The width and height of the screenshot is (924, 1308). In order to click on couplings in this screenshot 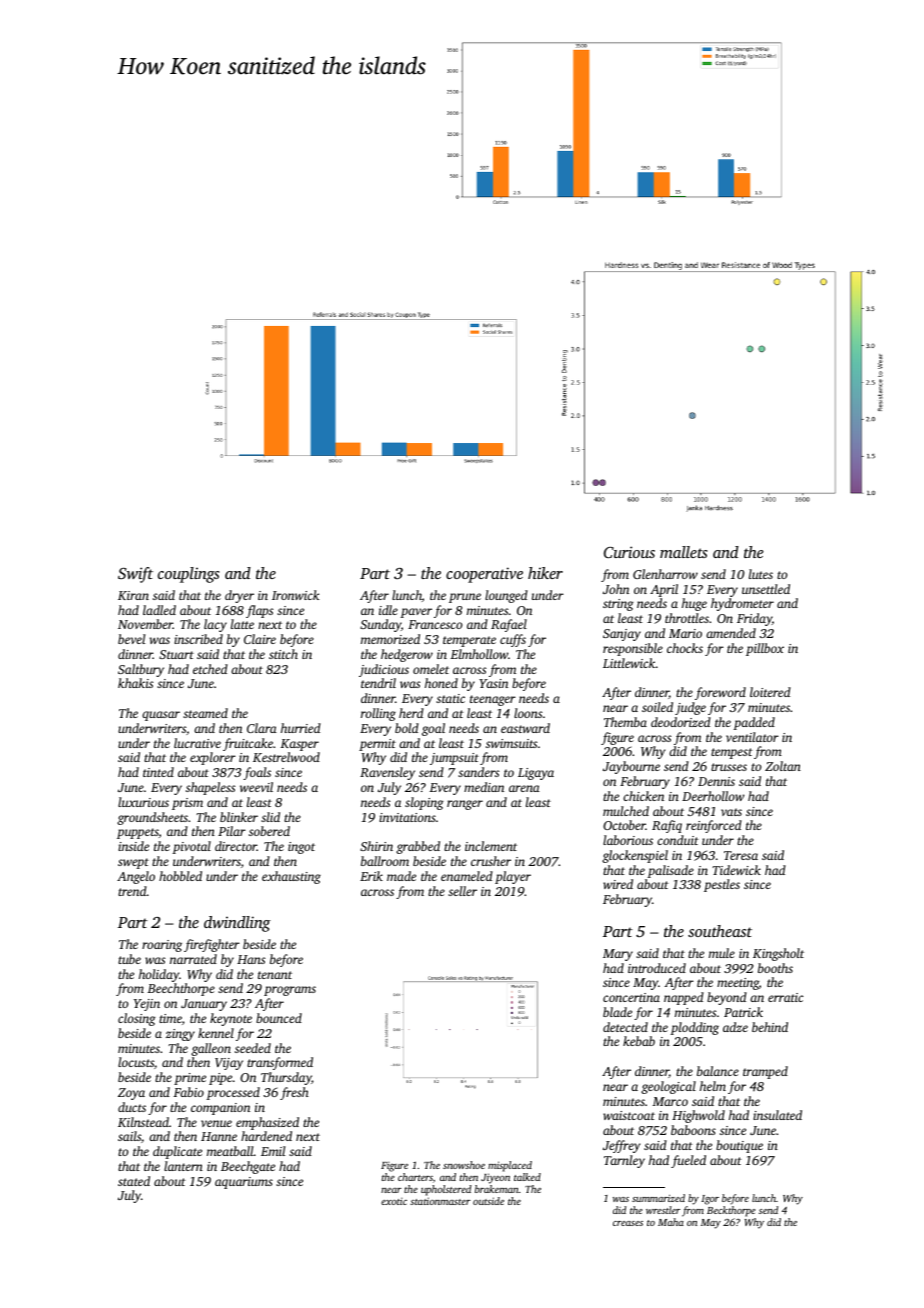, I will do `click(188, 575)`.
